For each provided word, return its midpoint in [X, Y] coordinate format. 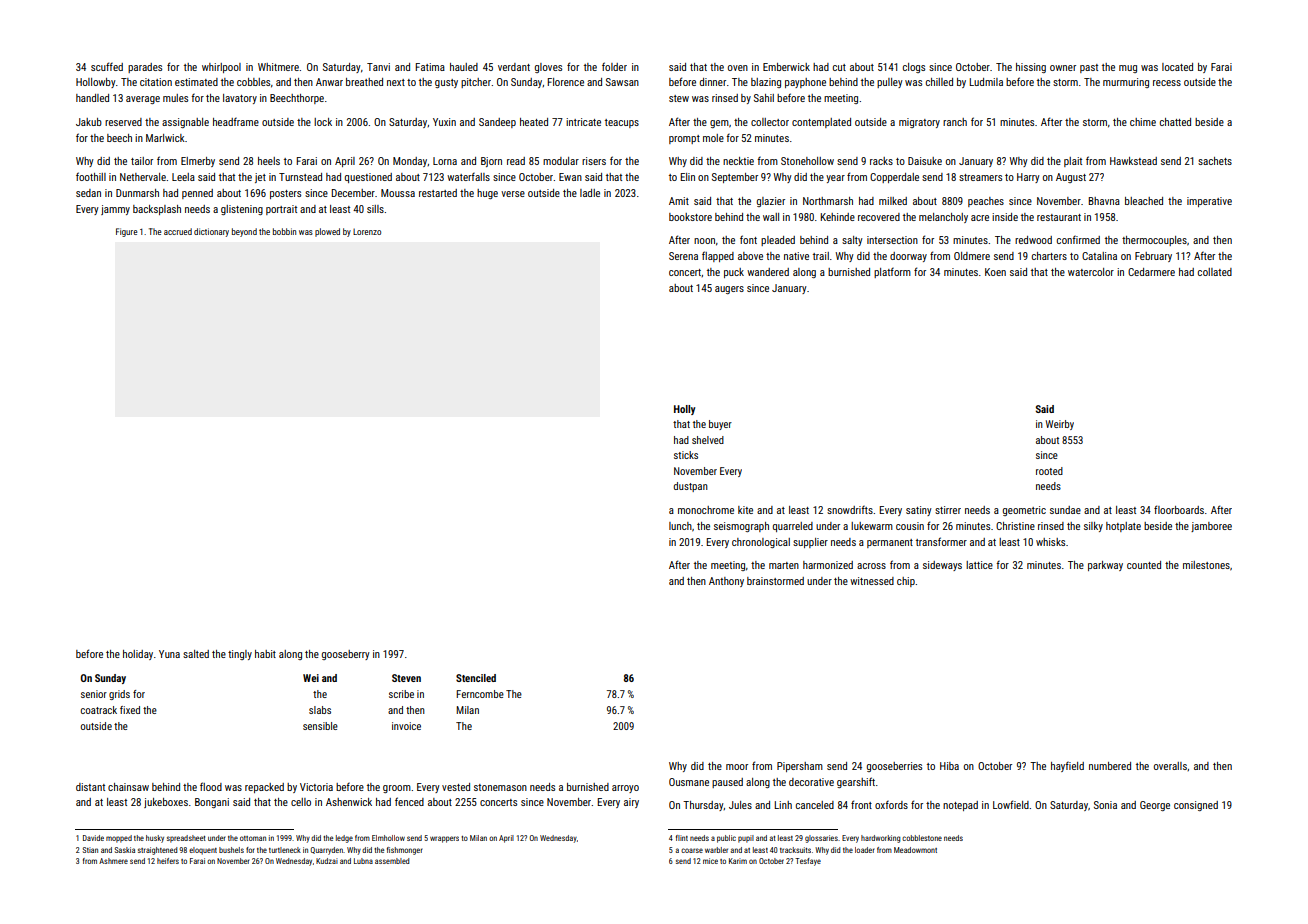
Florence [566, 82]
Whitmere [278, 67]
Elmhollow [388, 838]
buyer [720, 425]
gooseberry [346, 655]
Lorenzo [367, 231]
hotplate [1123, 527]
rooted [1049, 471]
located [1177, 67]
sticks [686, 455]
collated [1215, 272]
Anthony [726, 582]
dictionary [211, 232]
